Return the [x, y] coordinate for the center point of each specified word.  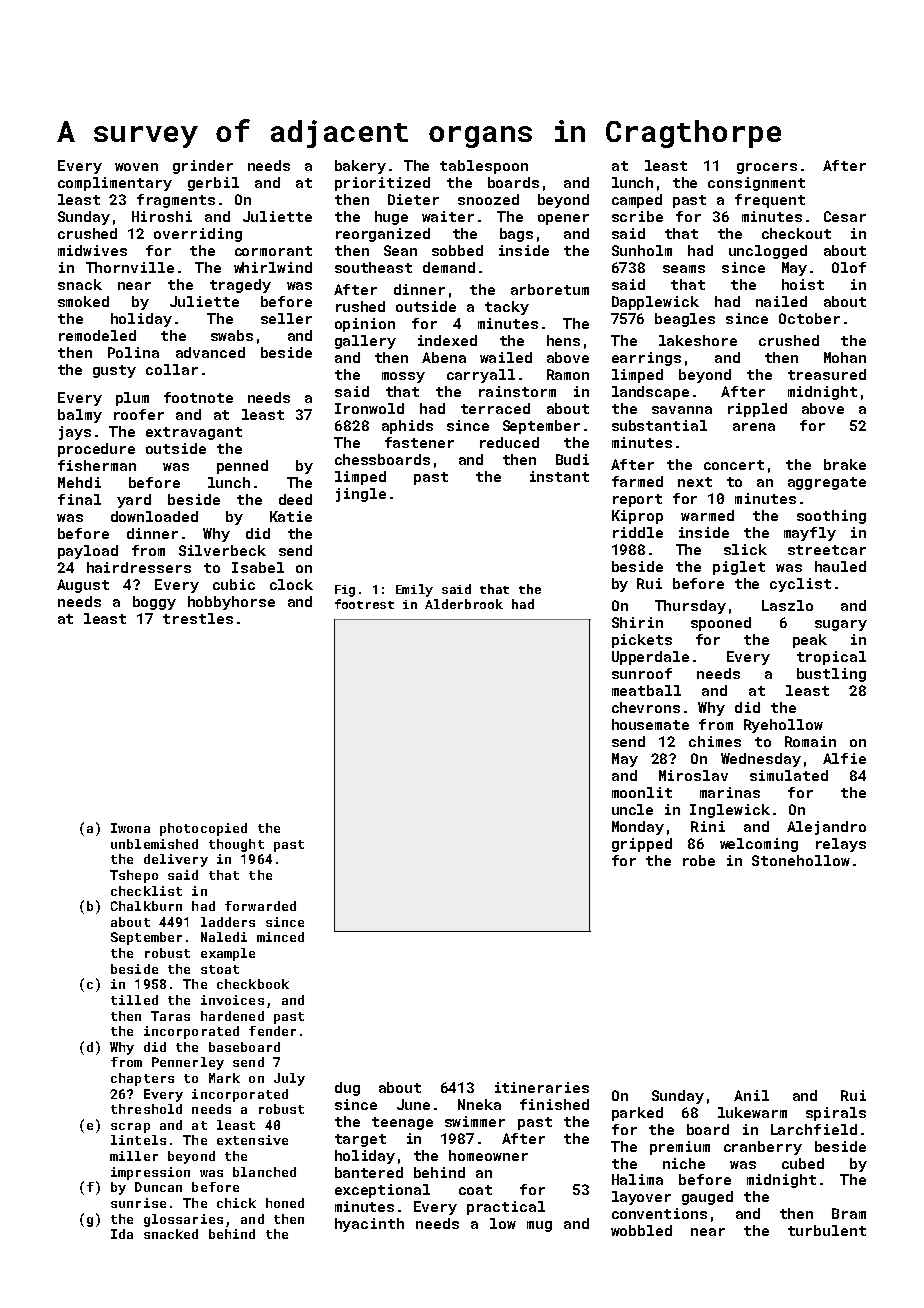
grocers [767, 168]
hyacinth [369, 1225]
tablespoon [484, 167]
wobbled [641, 1230]
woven [136, 167]
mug [539, 1226]
